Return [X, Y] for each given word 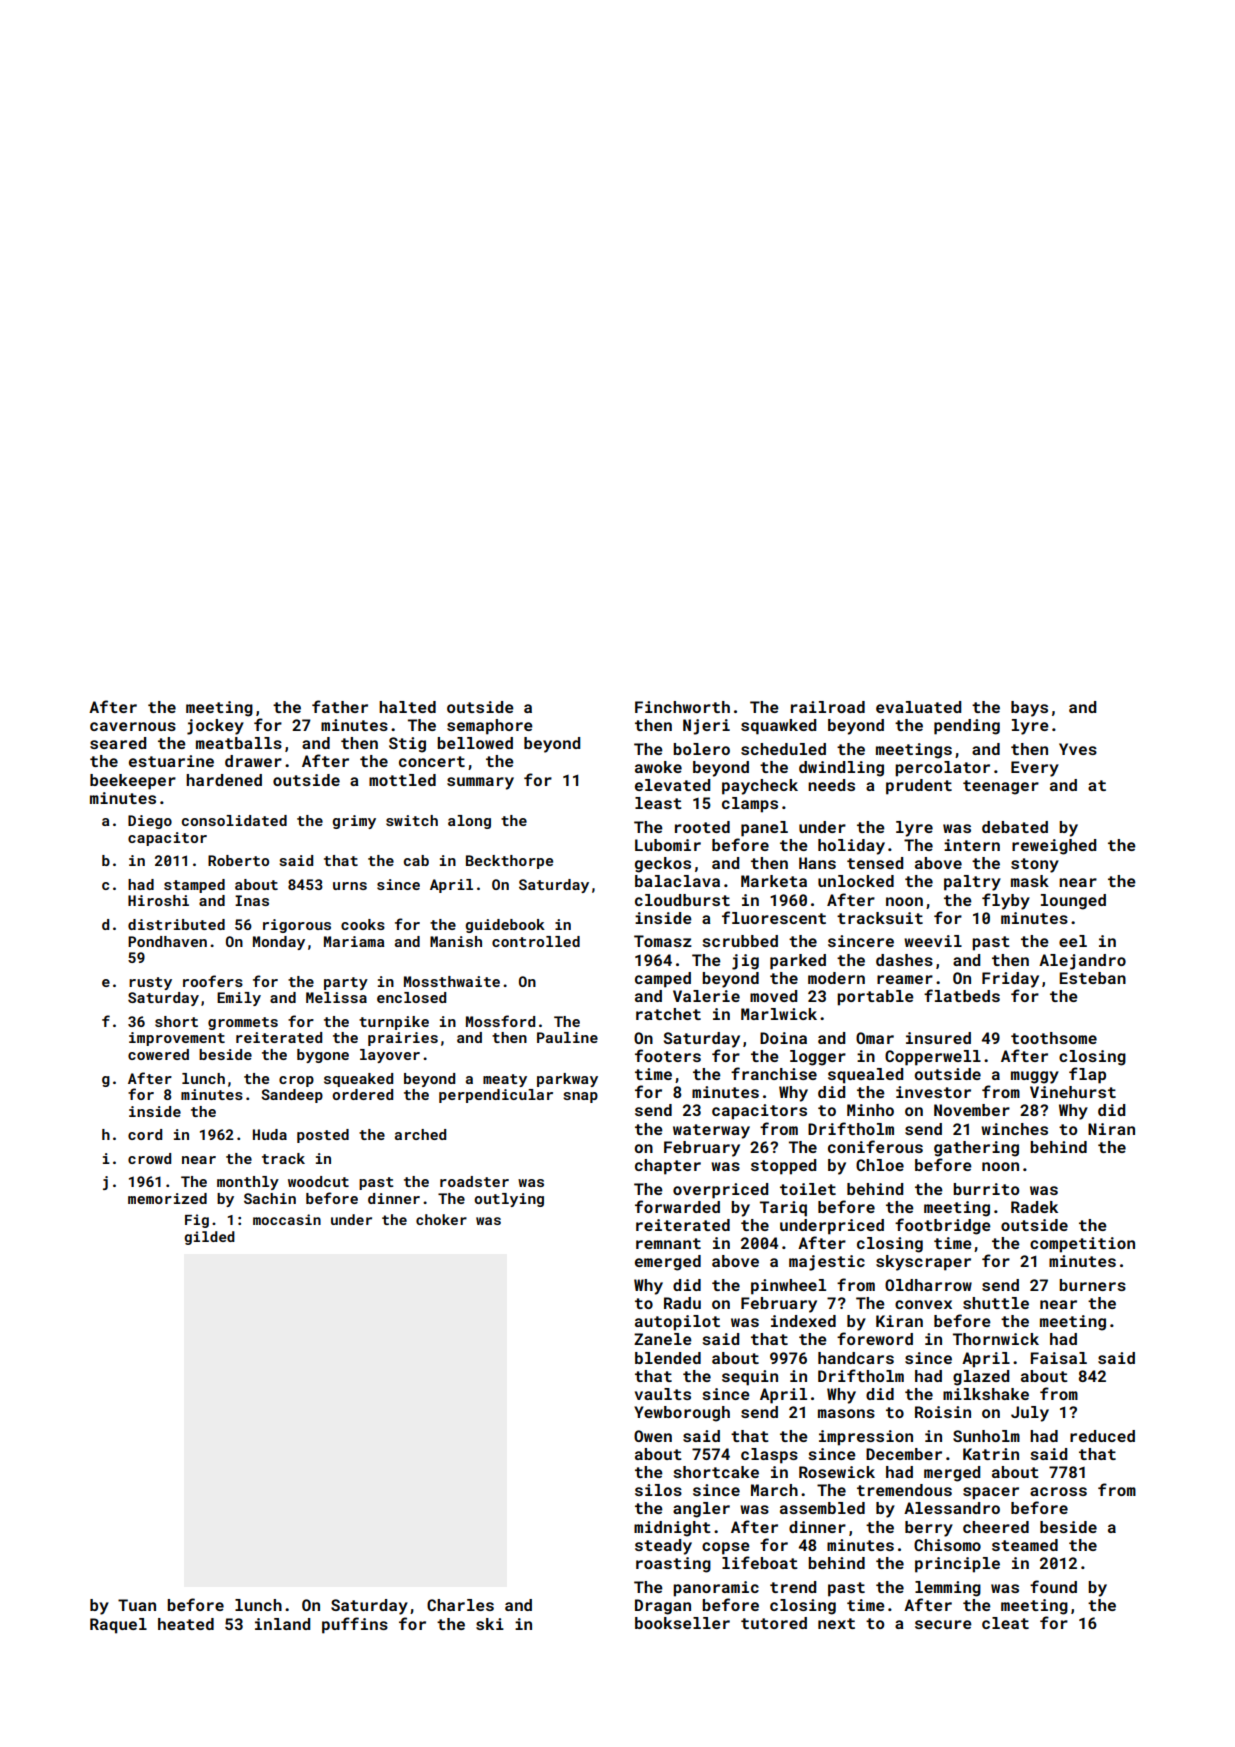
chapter [668, 1167]
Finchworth [682, 707]
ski [490, 1624]
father [340, 706]
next [836, 1623]
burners [1092, 1285]
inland [282, 1624]
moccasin [287, 1219]
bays [1029, 709]
